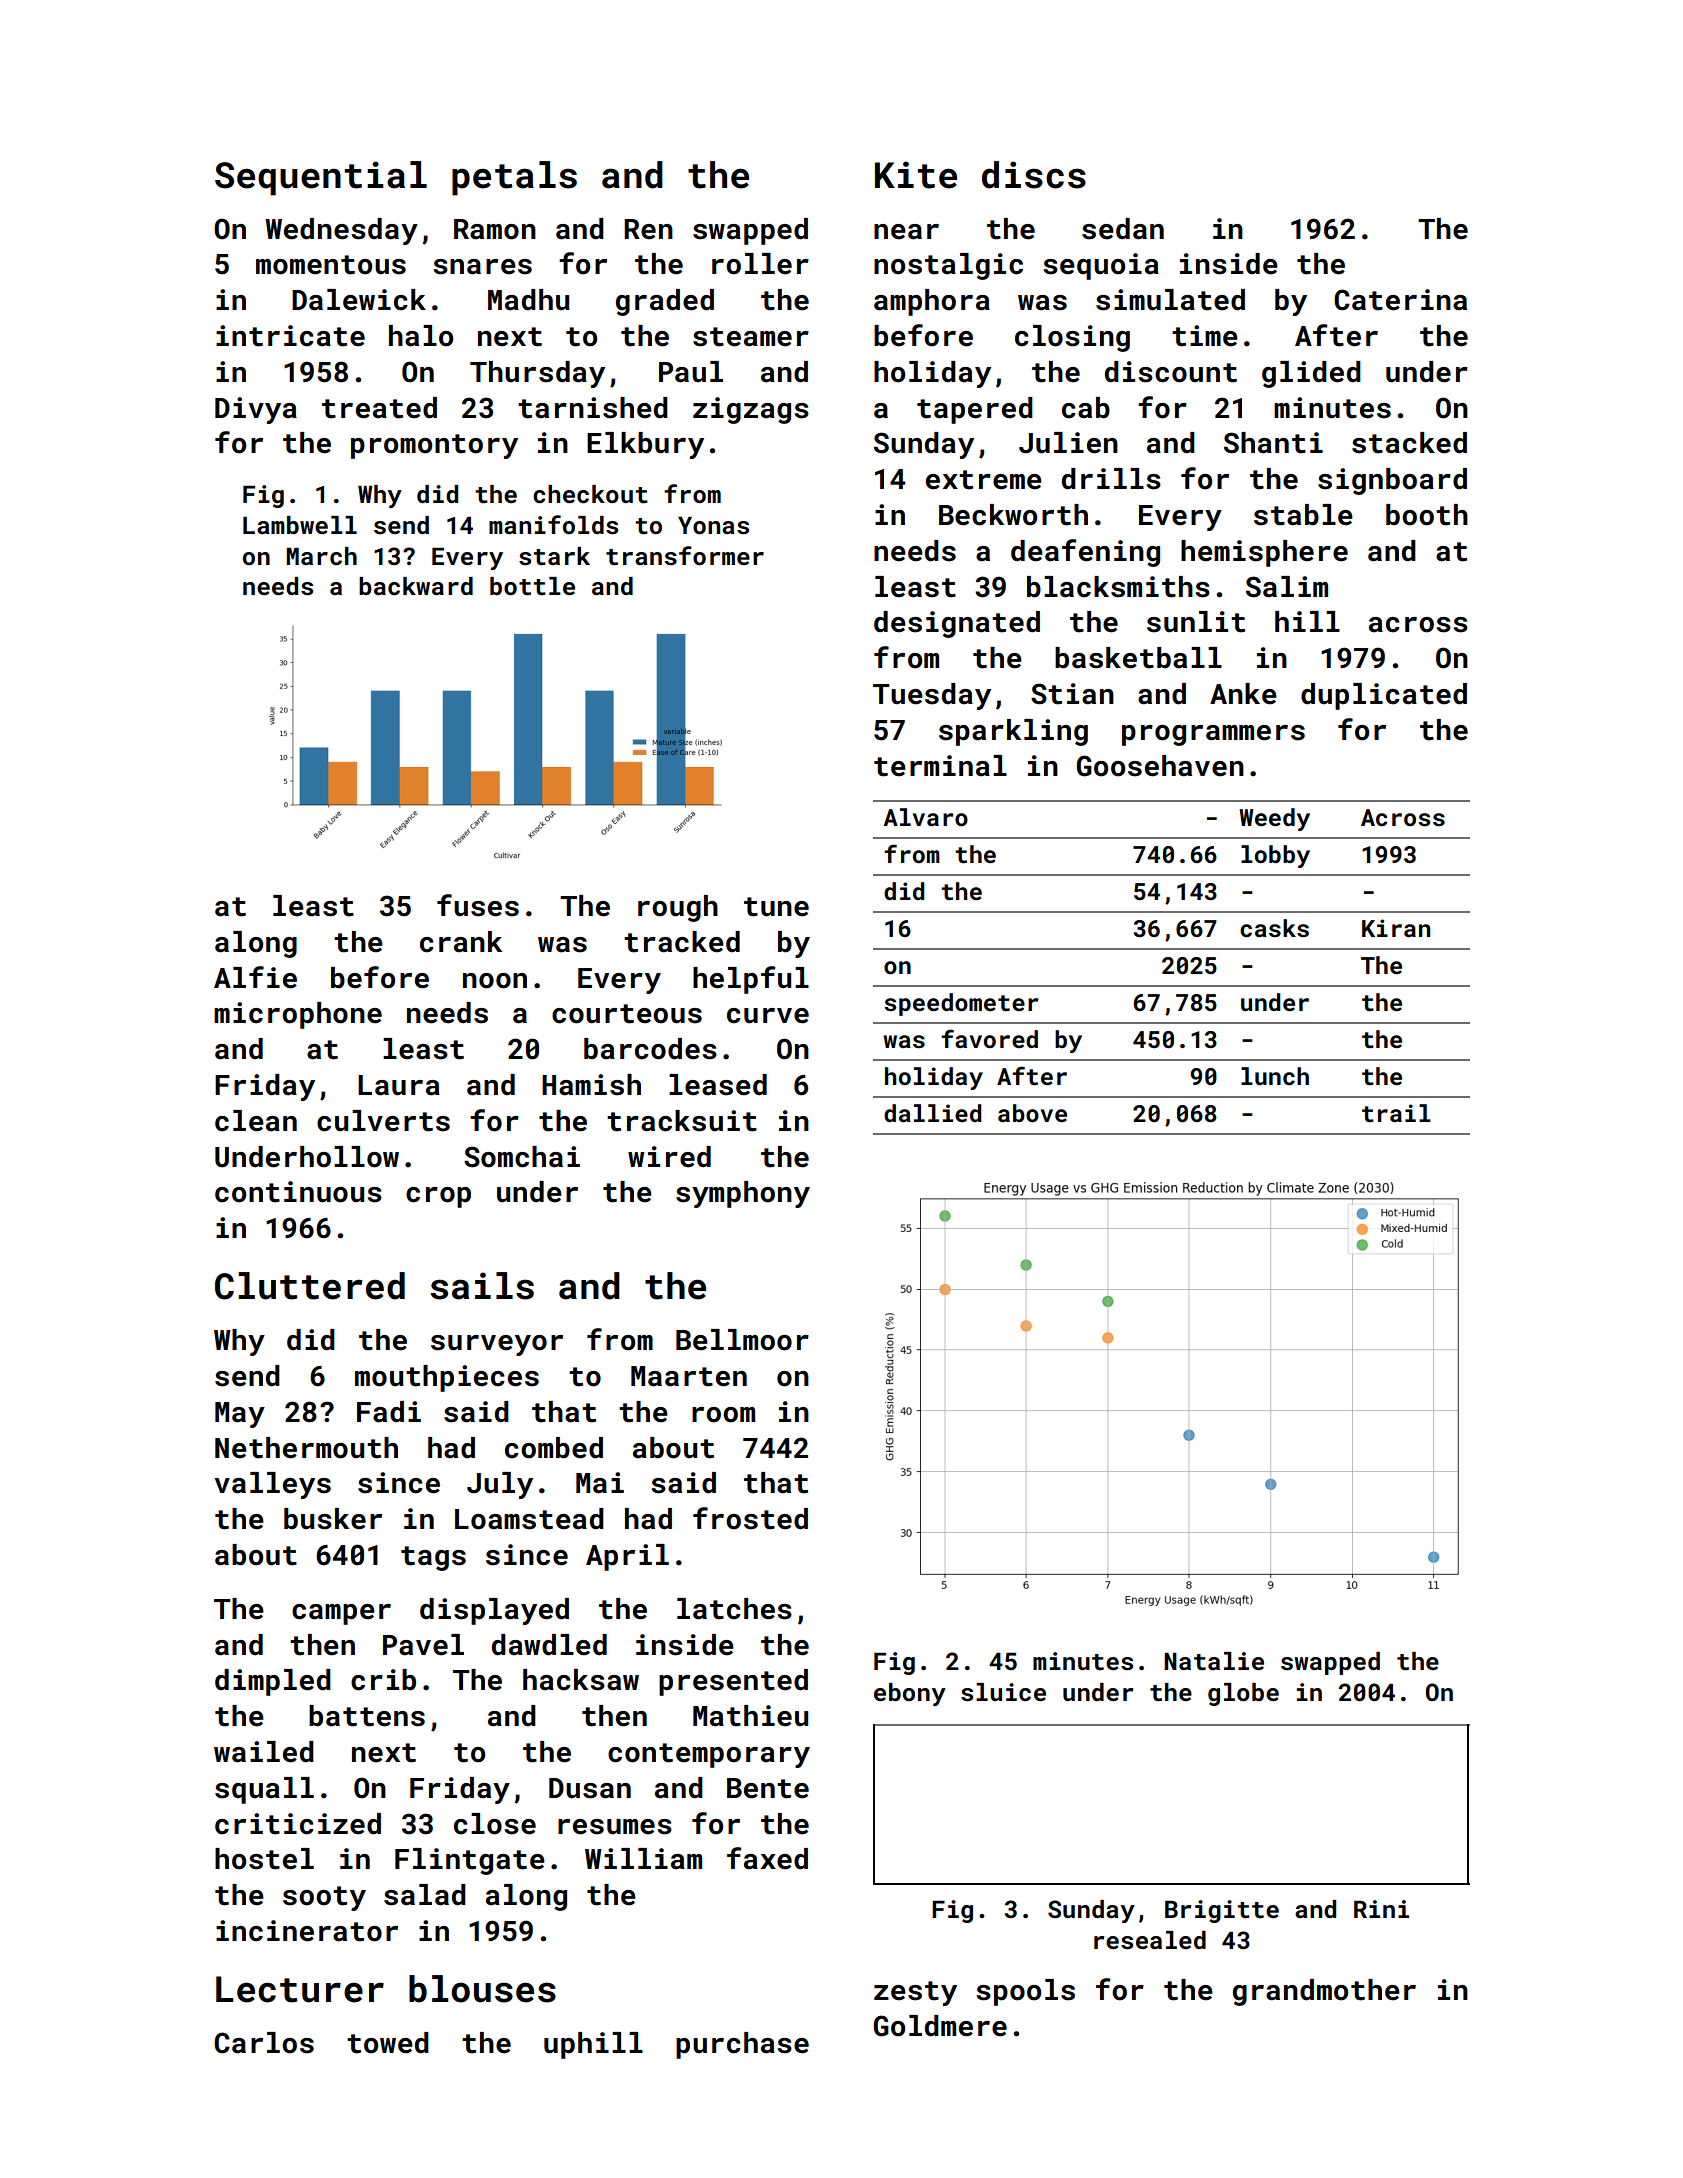 The image size is (1683, 2178). What do you see at coordinates (751, 410) in the screenshot?
I see `zigzags` at bounding box center [751, 410].
